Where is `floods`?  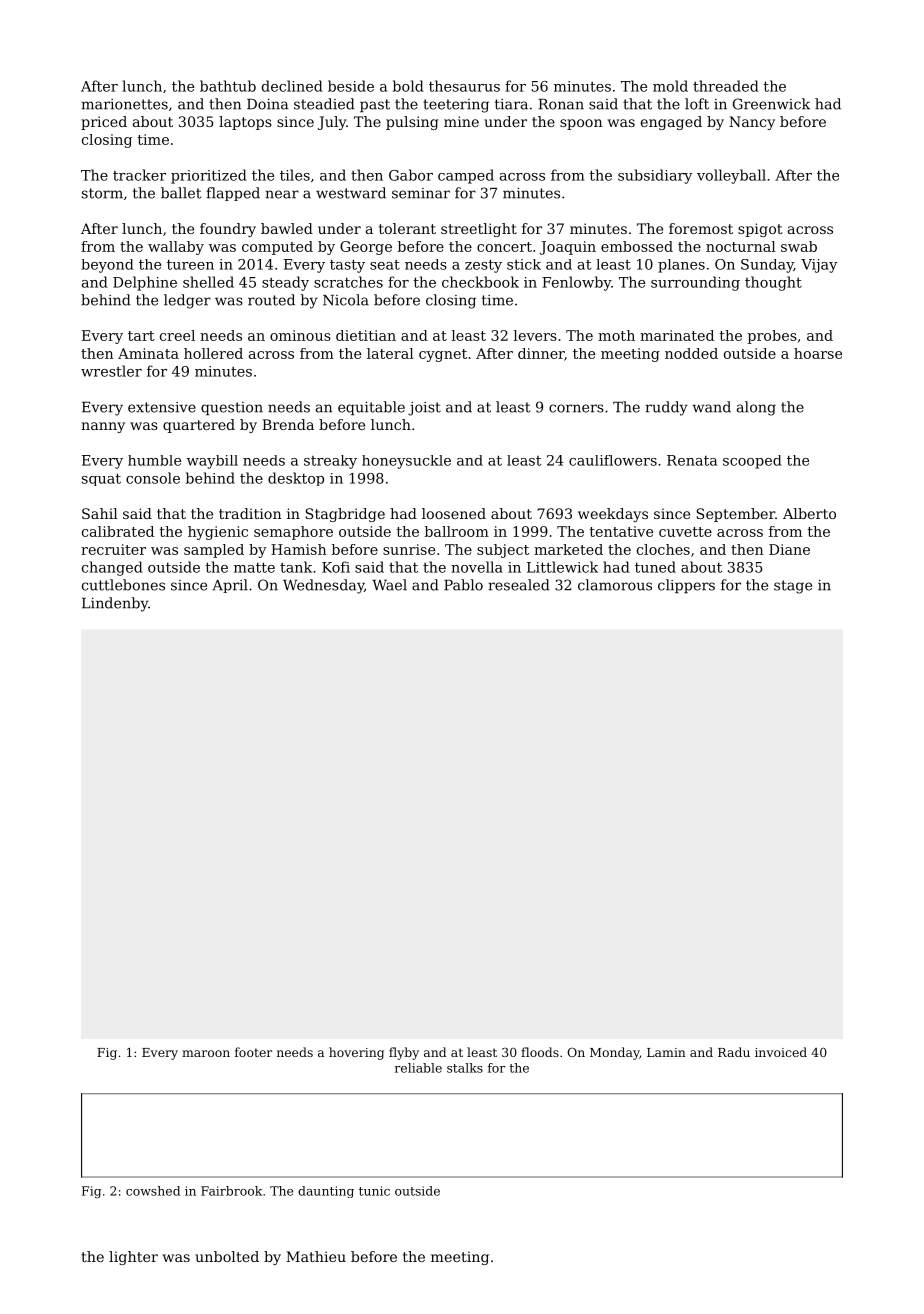
floods is located at coordinates (540, 1052).
